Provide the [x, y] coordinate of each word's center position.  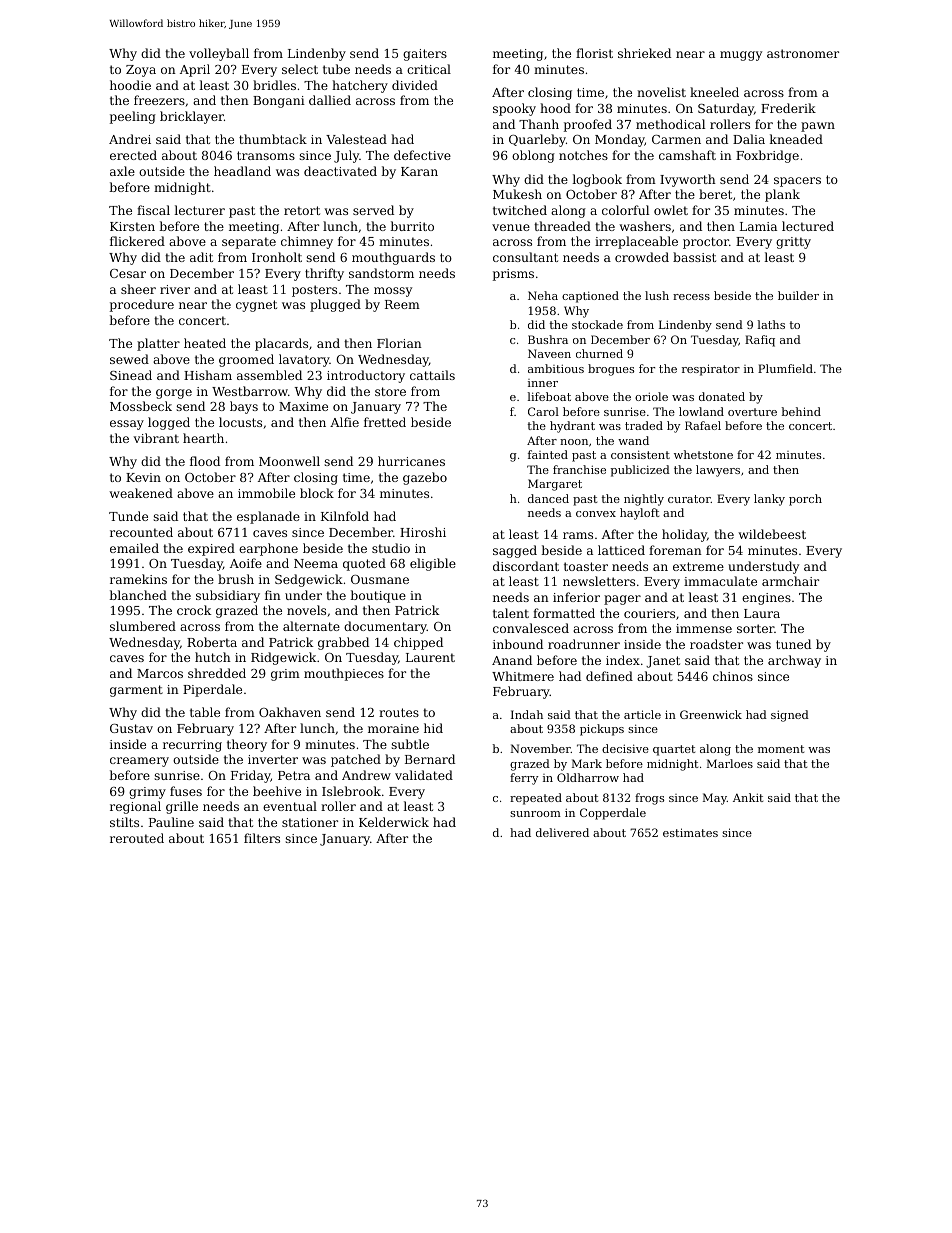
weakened [141, 493]
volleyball [219, 54]
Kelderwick [394, 822]
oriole [651, 396]
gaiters [425, 55]
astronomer [803, 53]
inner [543, 383]
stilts [124, 822]
